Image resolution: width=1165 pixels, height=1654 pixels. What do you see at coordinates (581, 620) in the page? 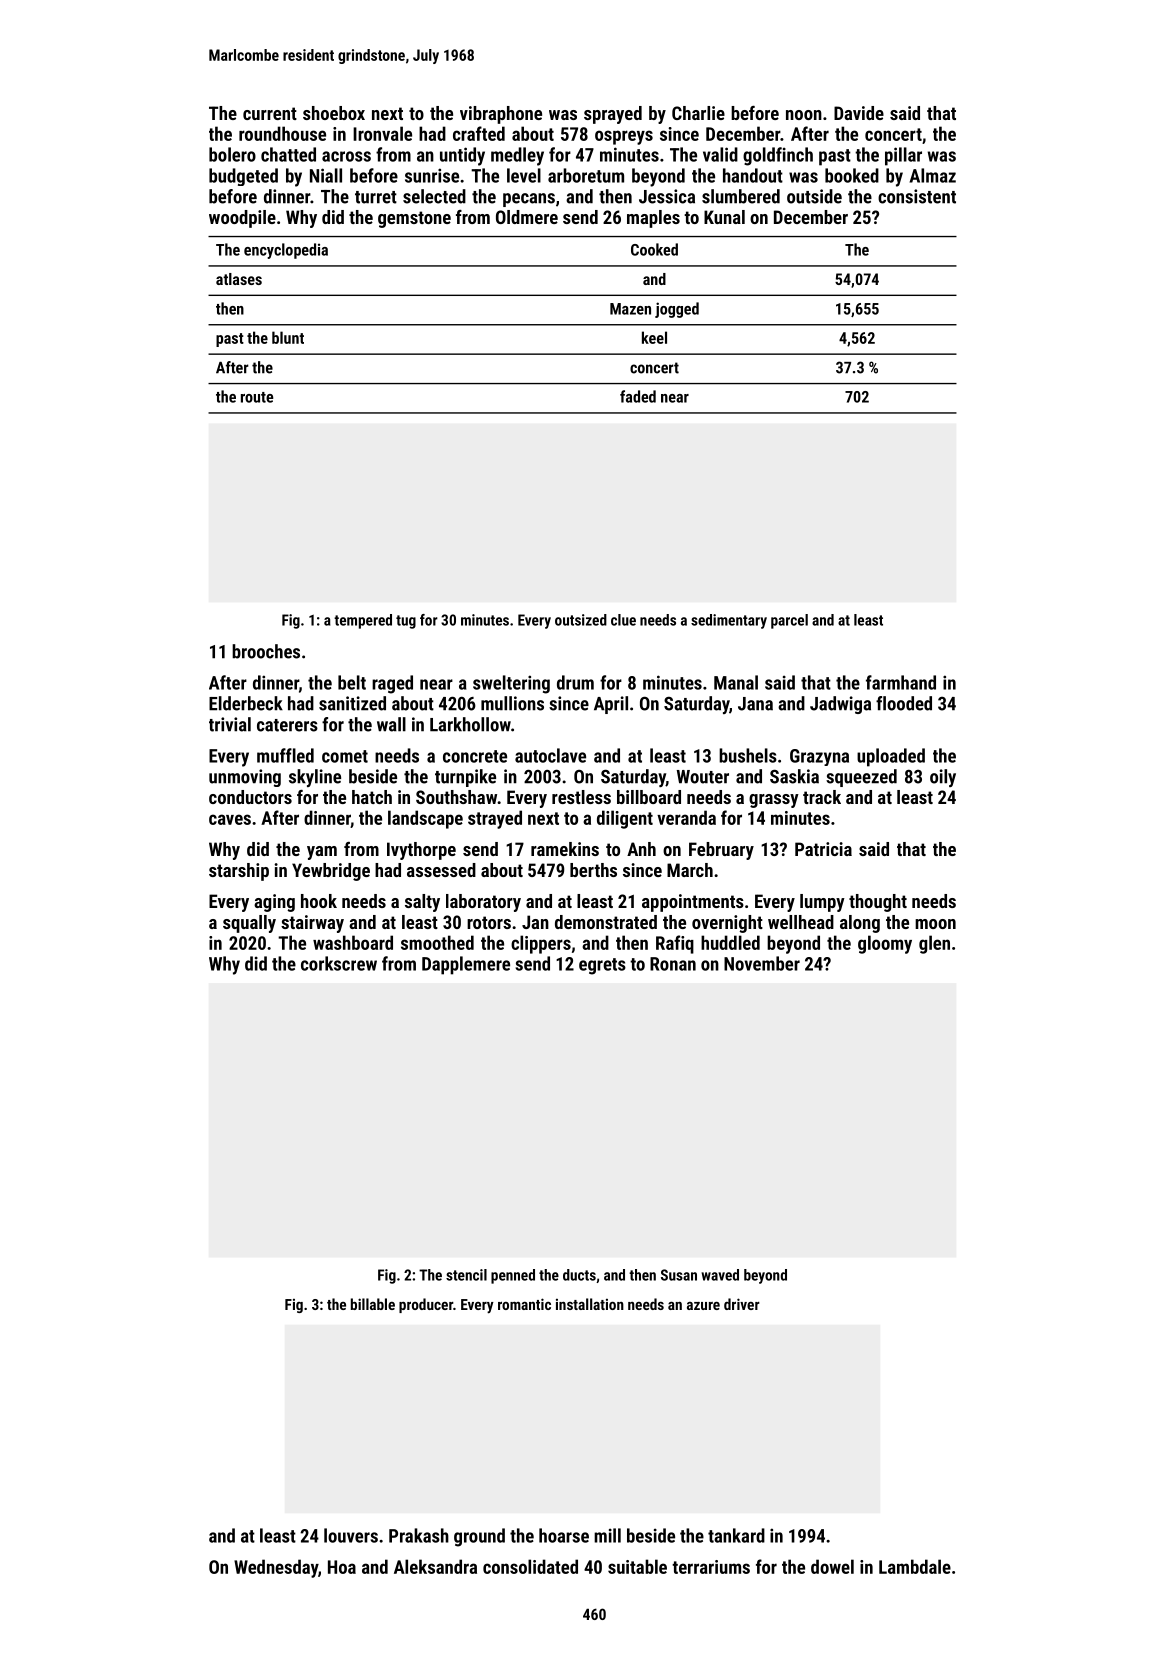
I see `outsized` at bounding box center [581, 620].
